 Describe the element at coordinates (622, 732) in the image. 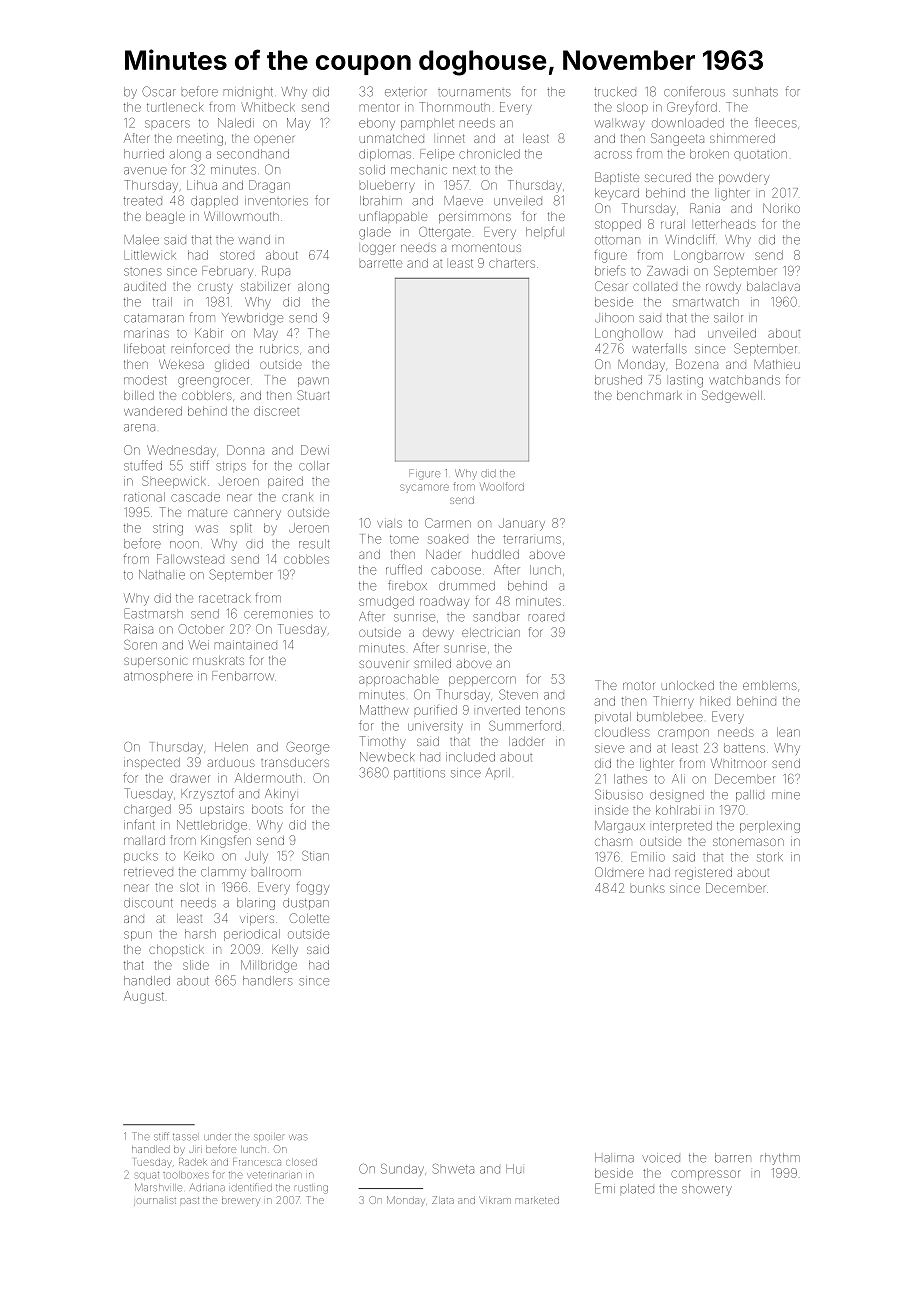

I see `cloudless` at that location.
